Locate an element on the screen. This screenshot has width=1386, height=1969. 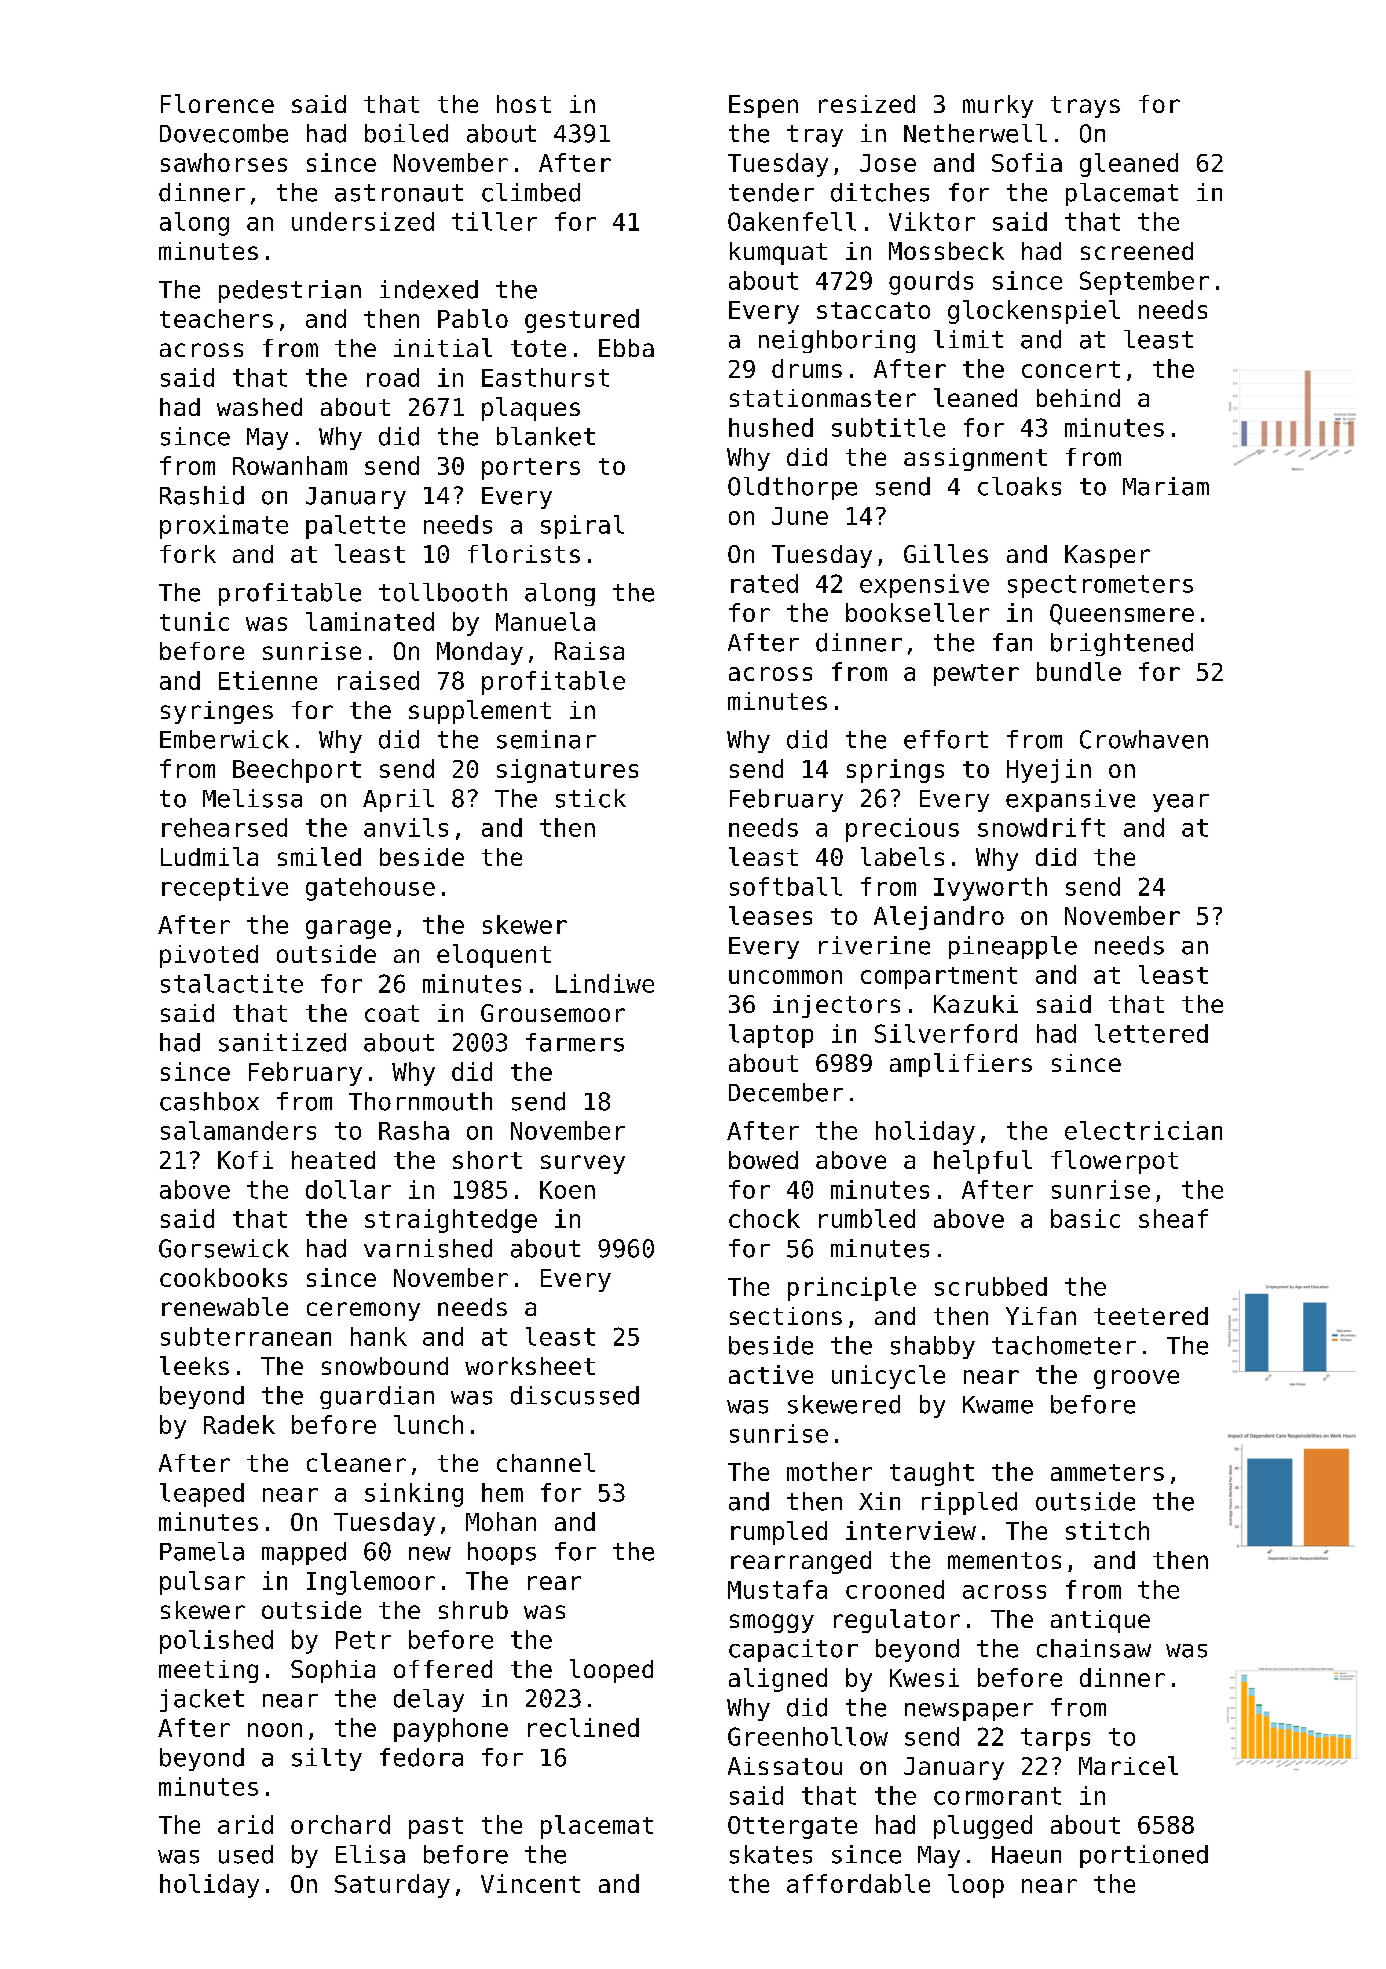
snowdrift is located at coordinates (1041, 827).
